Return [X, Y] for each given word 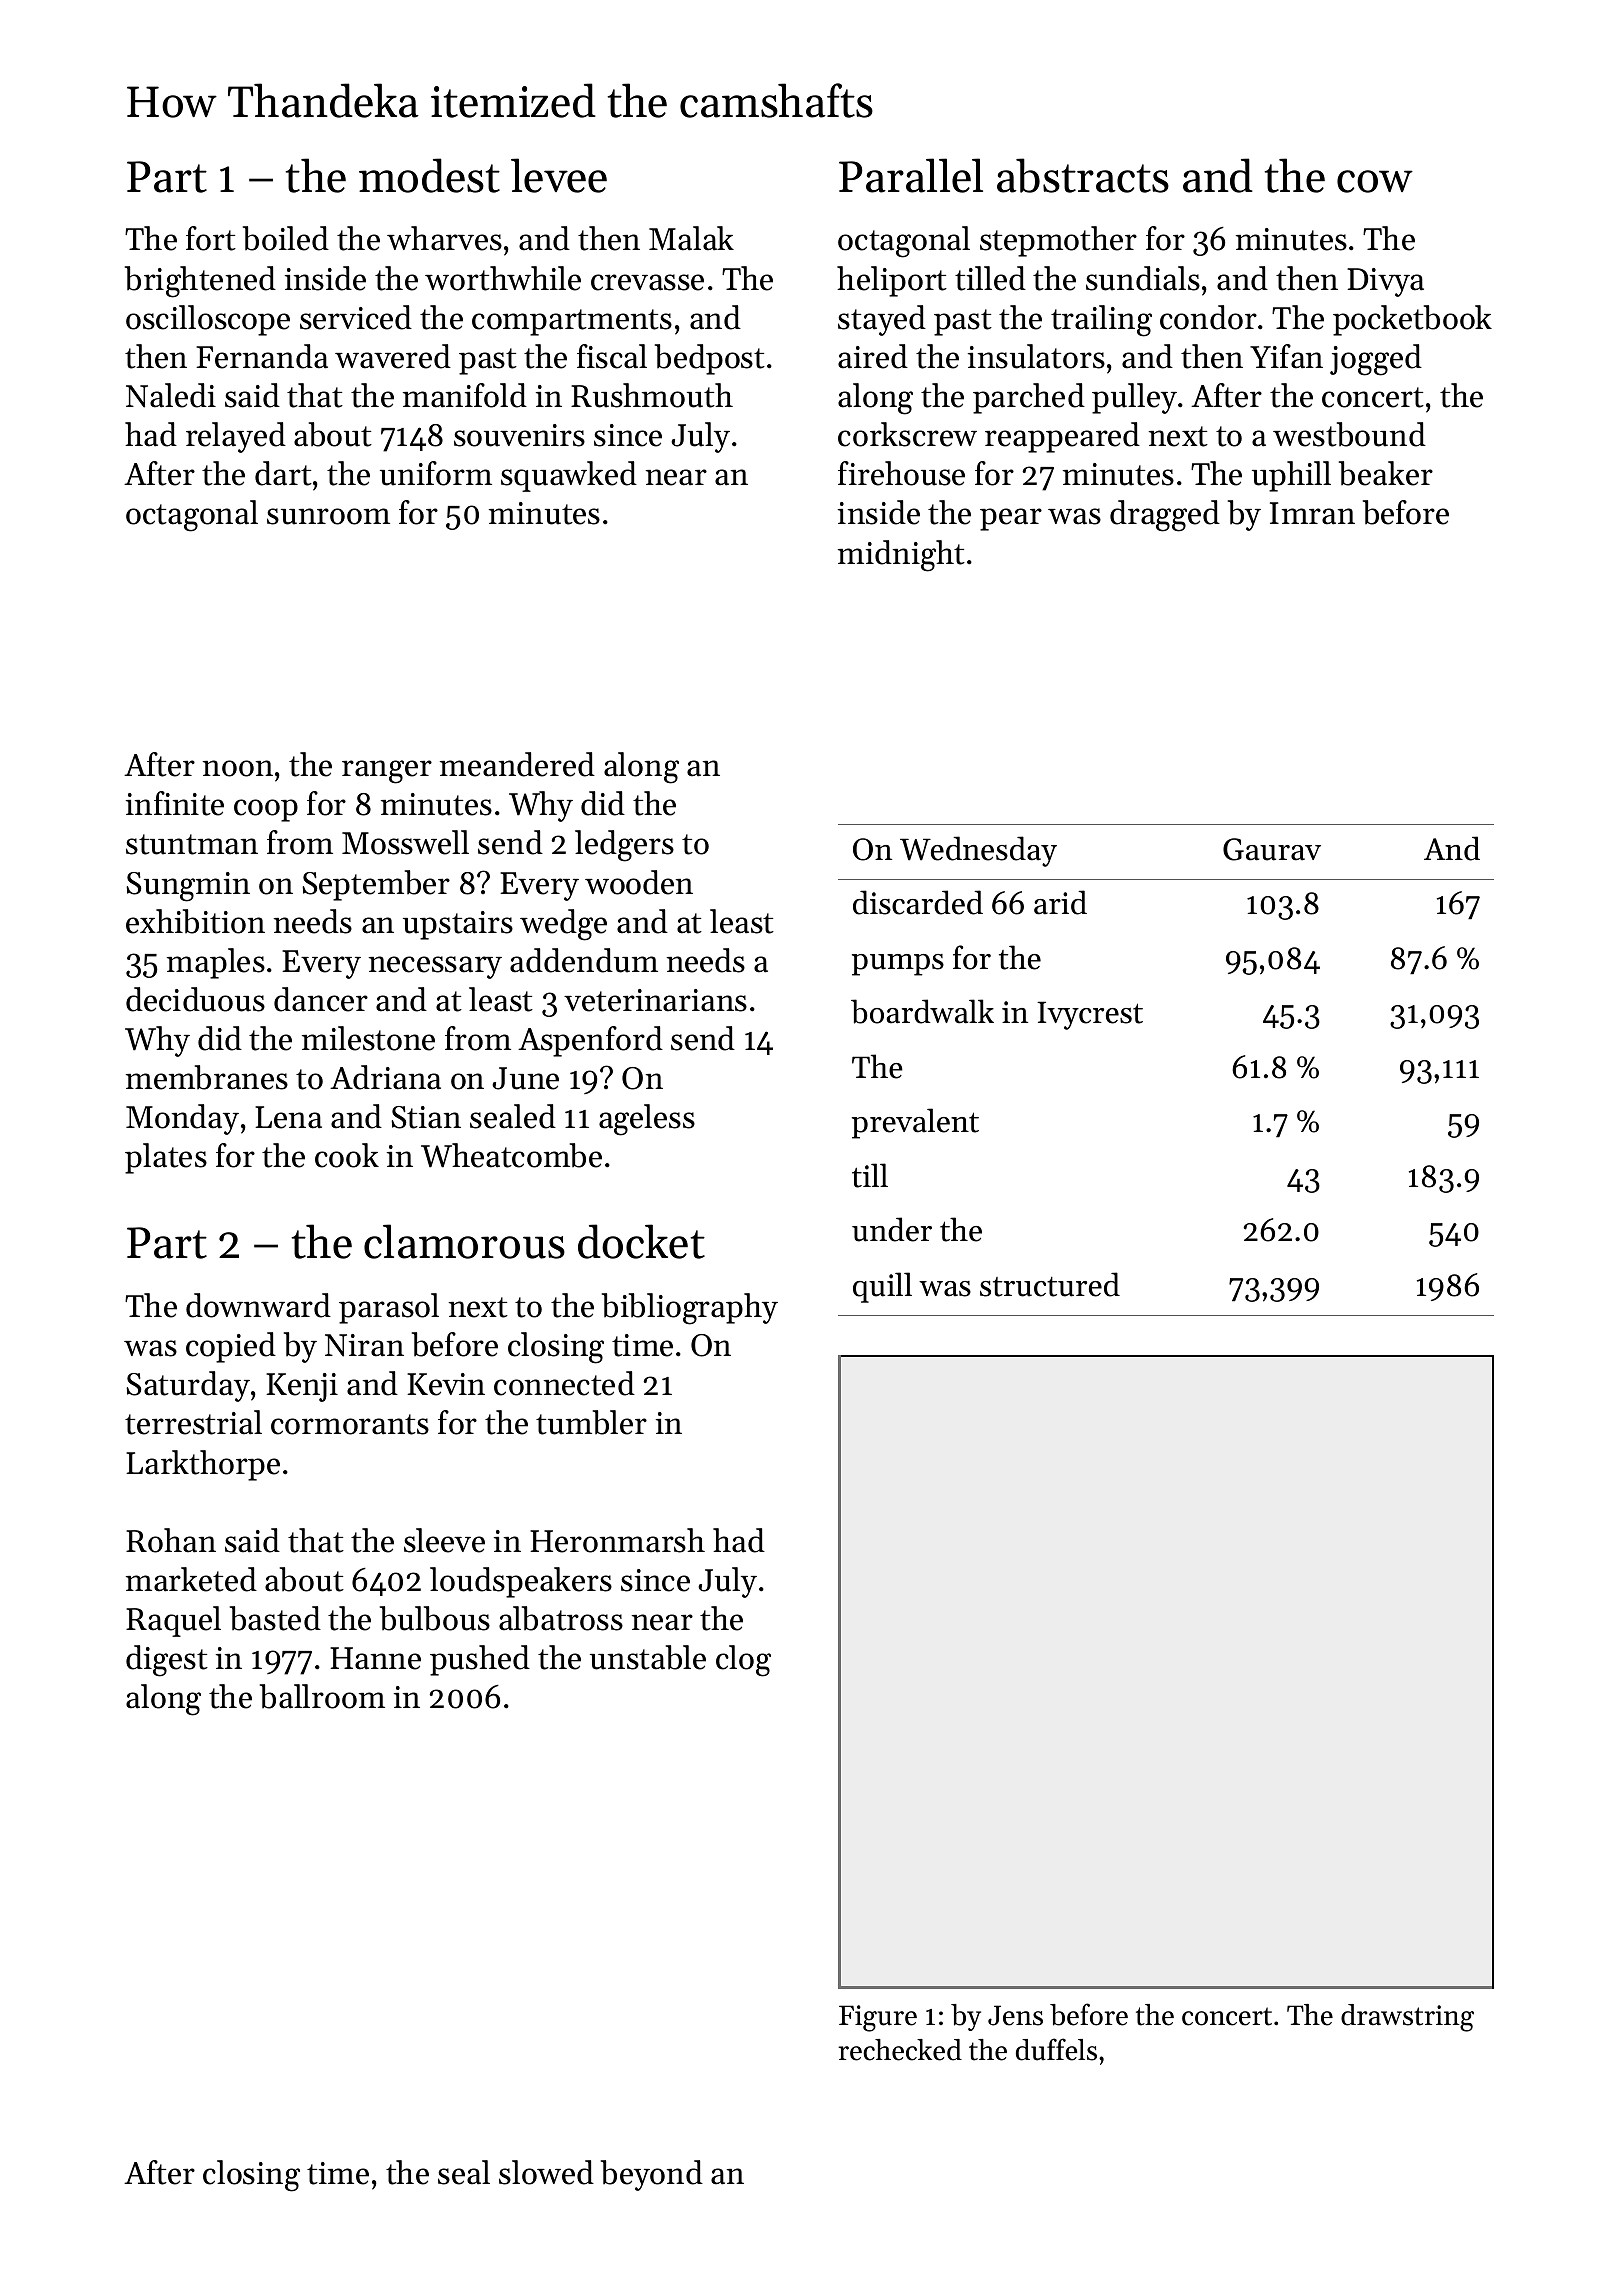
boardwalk [922, 1011]
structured [1050, 1284]
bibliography [690, 1309]
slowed [546, 2172]
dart [283, 473]
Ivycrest [1090, 1015]
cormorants [350, 1424]
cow [1375, 181]
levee [559, 175]
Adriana [385, 1077]
